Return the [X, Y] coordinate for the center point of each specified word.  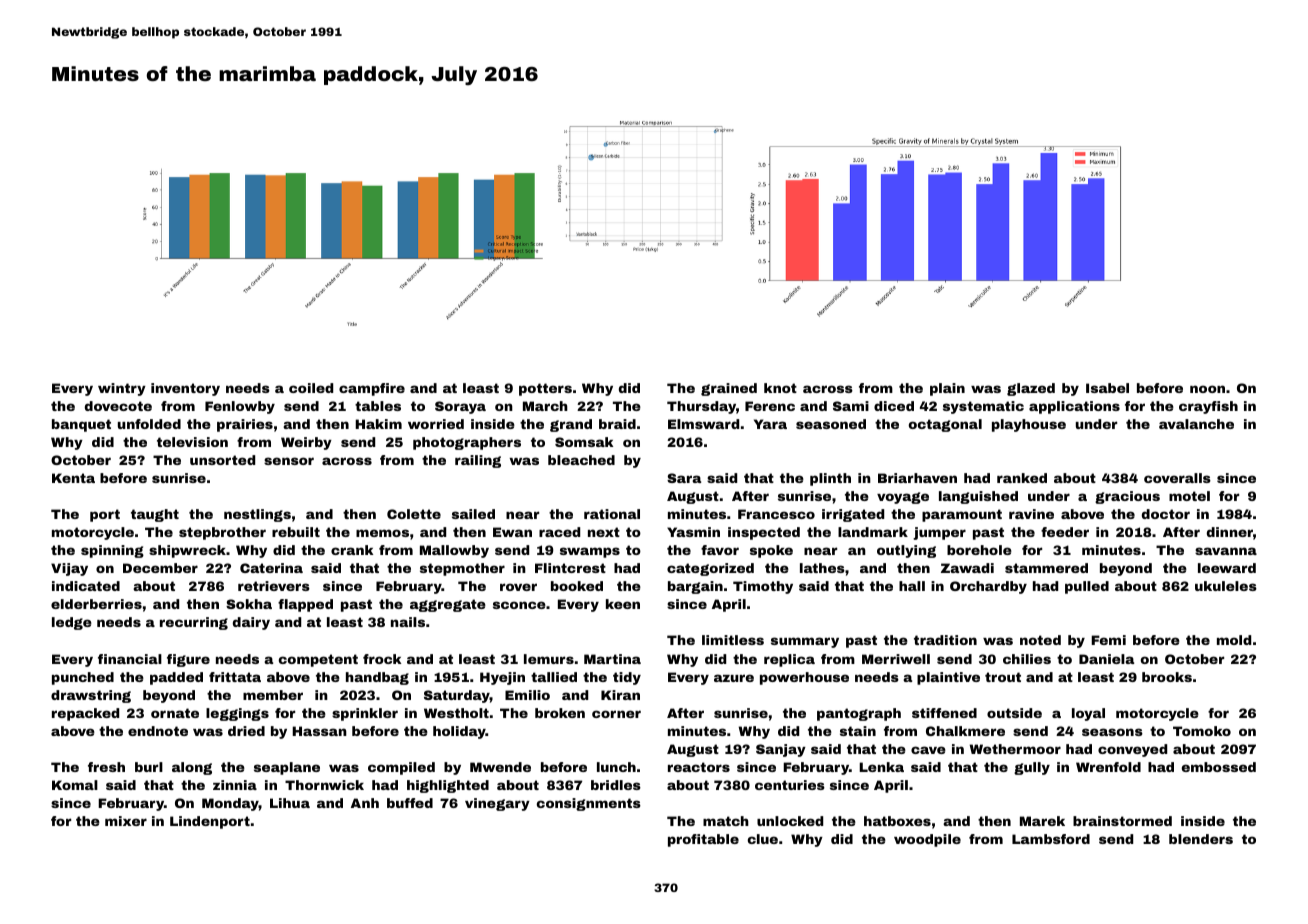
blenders [1201, 839]
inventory [185, 389]
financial [130, 659]
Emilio [527, 695]
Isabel [1107, 388]
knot [780, 388]
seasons [1112, 732]
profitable [703, 840]
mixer [126, 821]
